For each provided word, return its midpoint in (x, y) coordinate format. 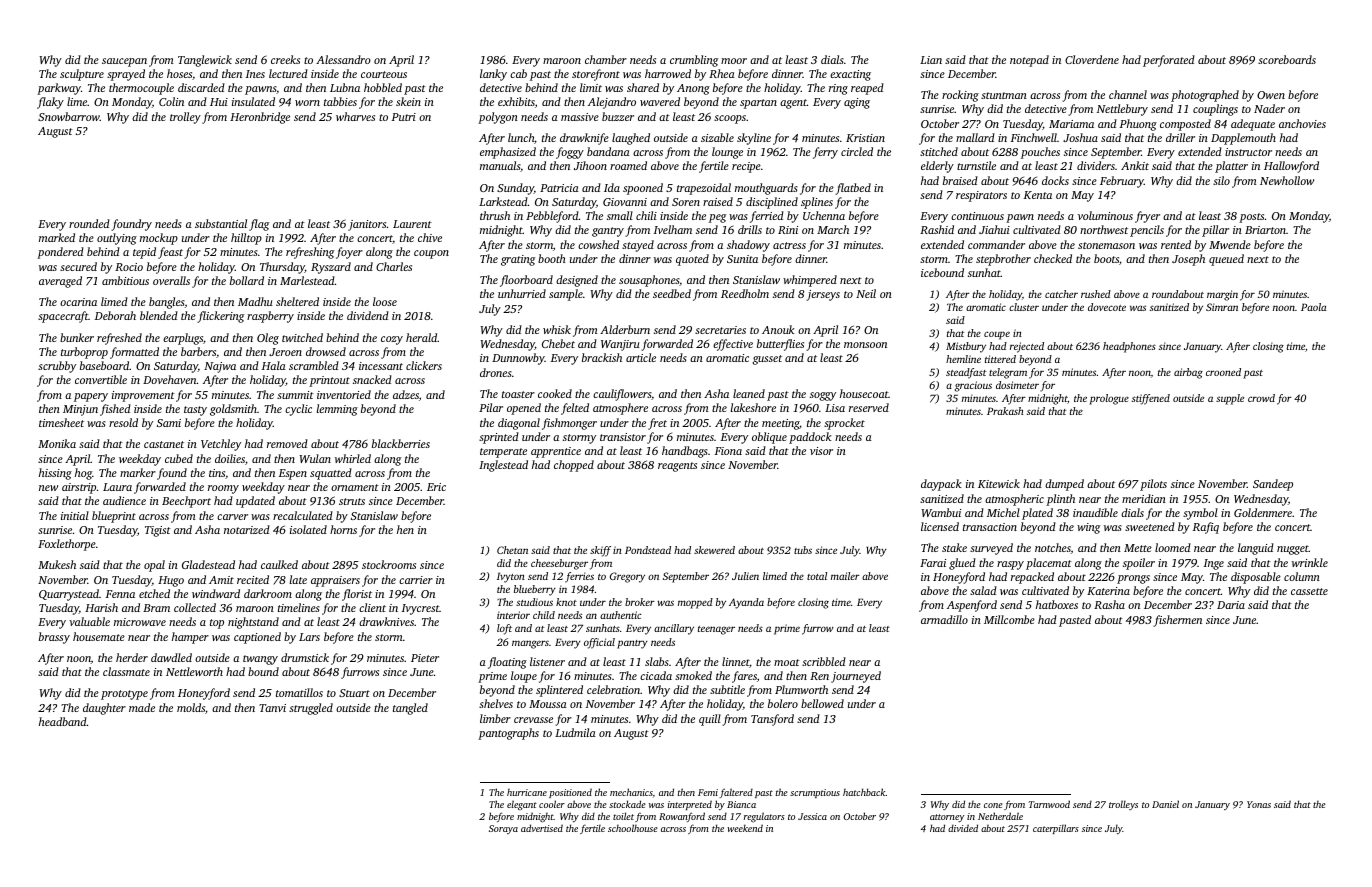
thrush (495, 215)
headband (63, 721)
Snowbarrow (69, 116)
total (817, 576)
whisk (557, 329)
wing (1088, 528)
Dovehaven (170, 379)
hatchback (864, 792)
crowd (1261, 398)
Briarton (1265, 230)
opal (154, 566)
